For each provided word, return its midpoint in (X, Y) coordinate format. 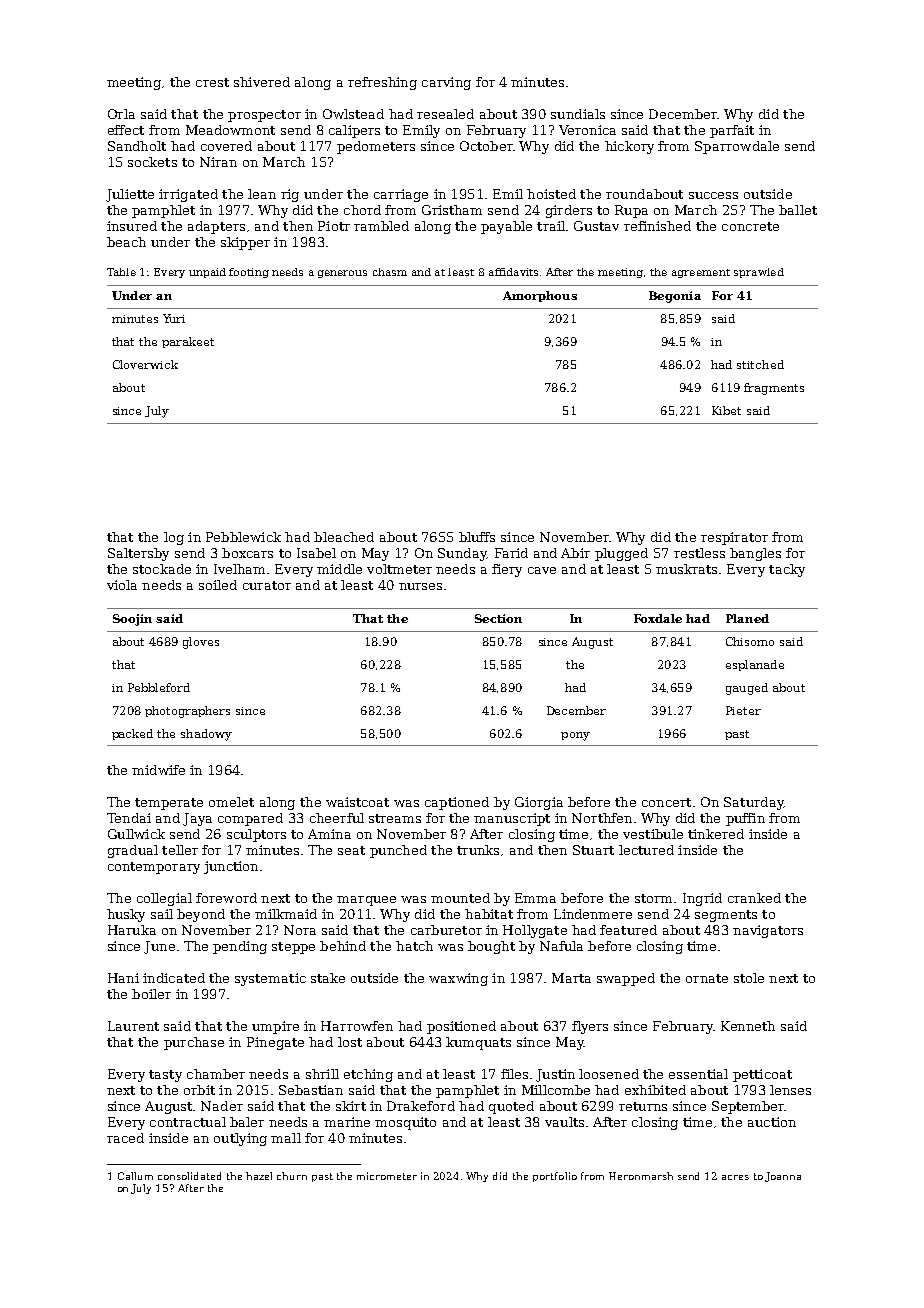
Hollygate (535, 931)
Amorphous (540, 296)
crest (212, 82)
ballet (798, 210)
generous (342, 274)
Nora (300, 930)
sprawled (759, 273)
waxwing (458, 979)
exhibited (655, 1090)
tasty (165, 1076)
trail (551, 226)
